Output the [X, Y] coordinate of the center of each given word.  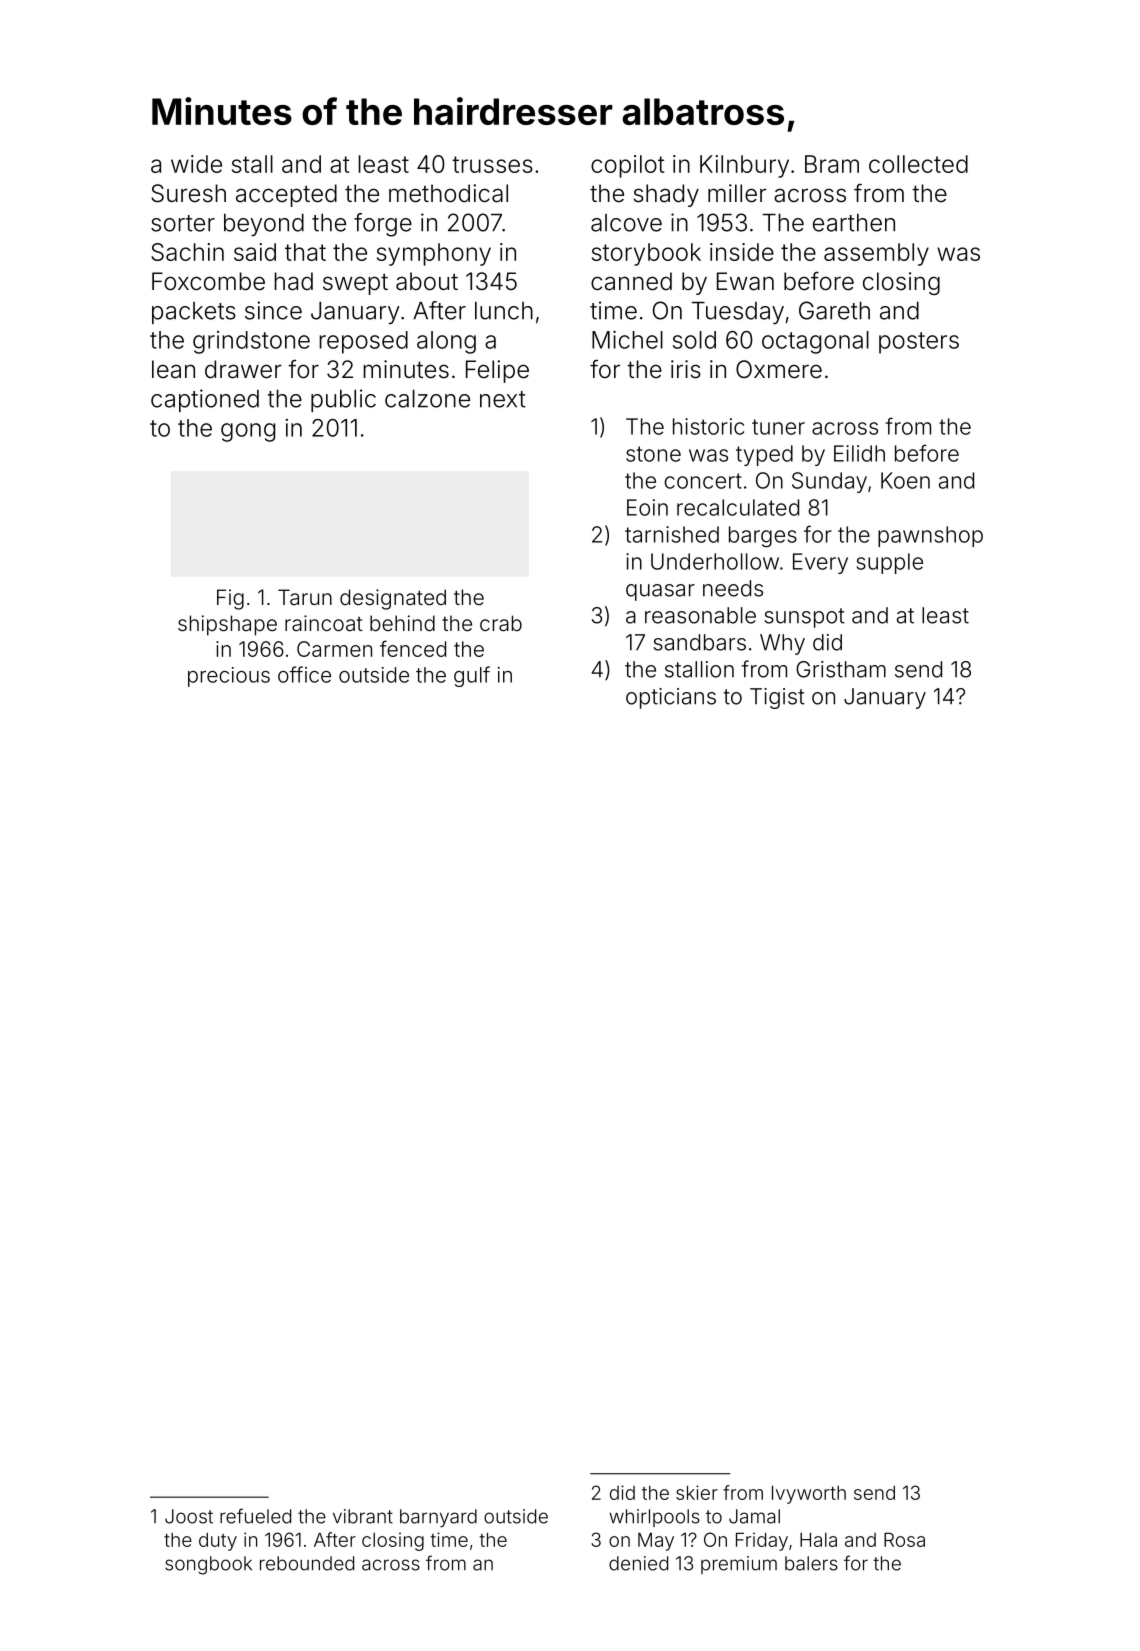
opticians [671, 698]
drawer [243, 369]
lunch [504, 311]
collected [918, 164]
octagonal [815, 342]
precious [229, 677]
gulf [472, 676]
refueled [255, 1516]
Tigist [777, 698]
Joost [189, 1516]
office [304, 674]
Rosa [904, 1540]
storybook [646, 254]
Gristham [841, 669]
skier [697, 1492]
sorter [183, 223]
